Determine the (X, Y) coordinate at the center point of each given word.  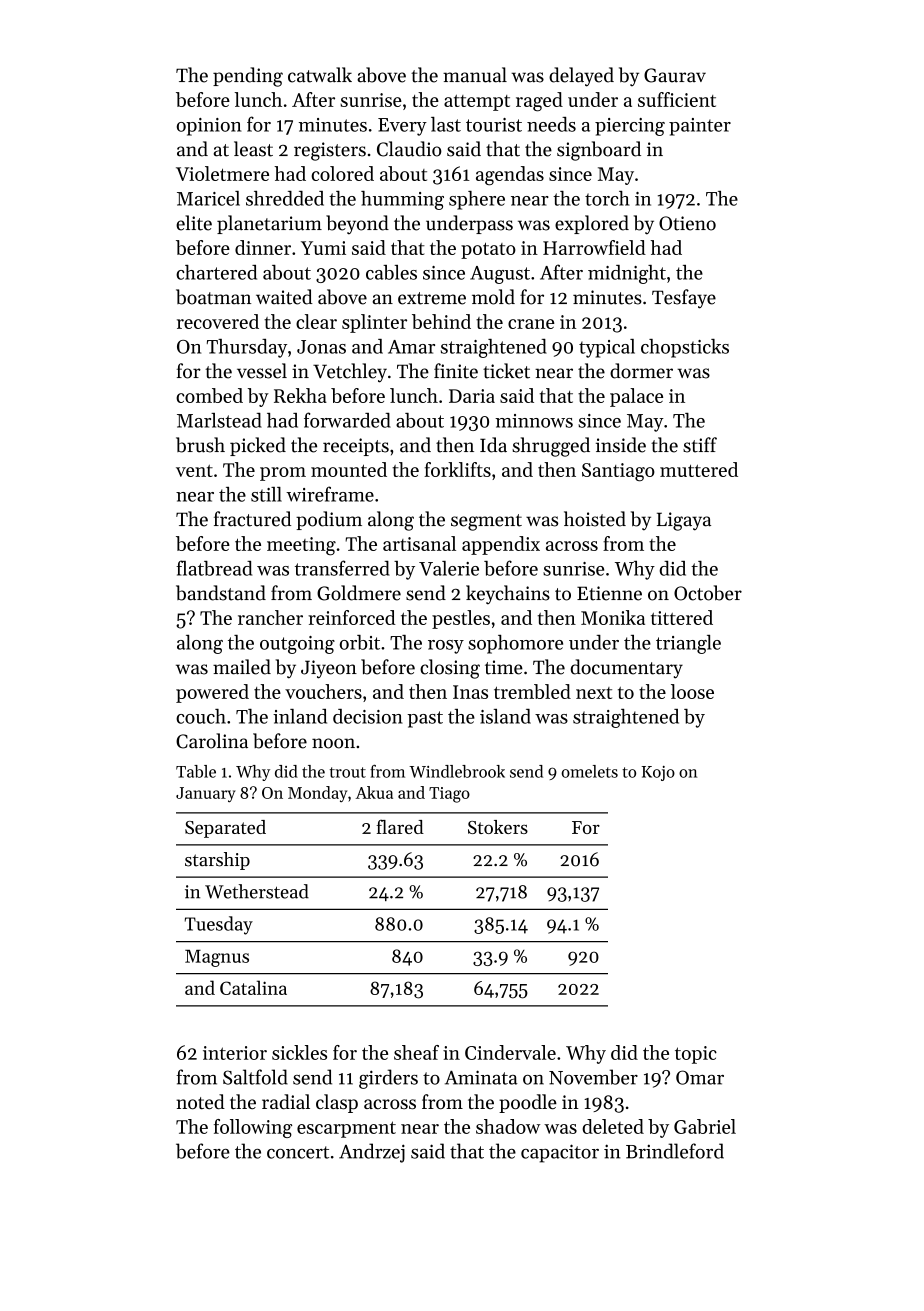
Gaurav (675, 75)
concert (298, 1152)
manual (475, 75)
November (593, 1077)
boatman (213, 297)
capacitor (560, 1153)
